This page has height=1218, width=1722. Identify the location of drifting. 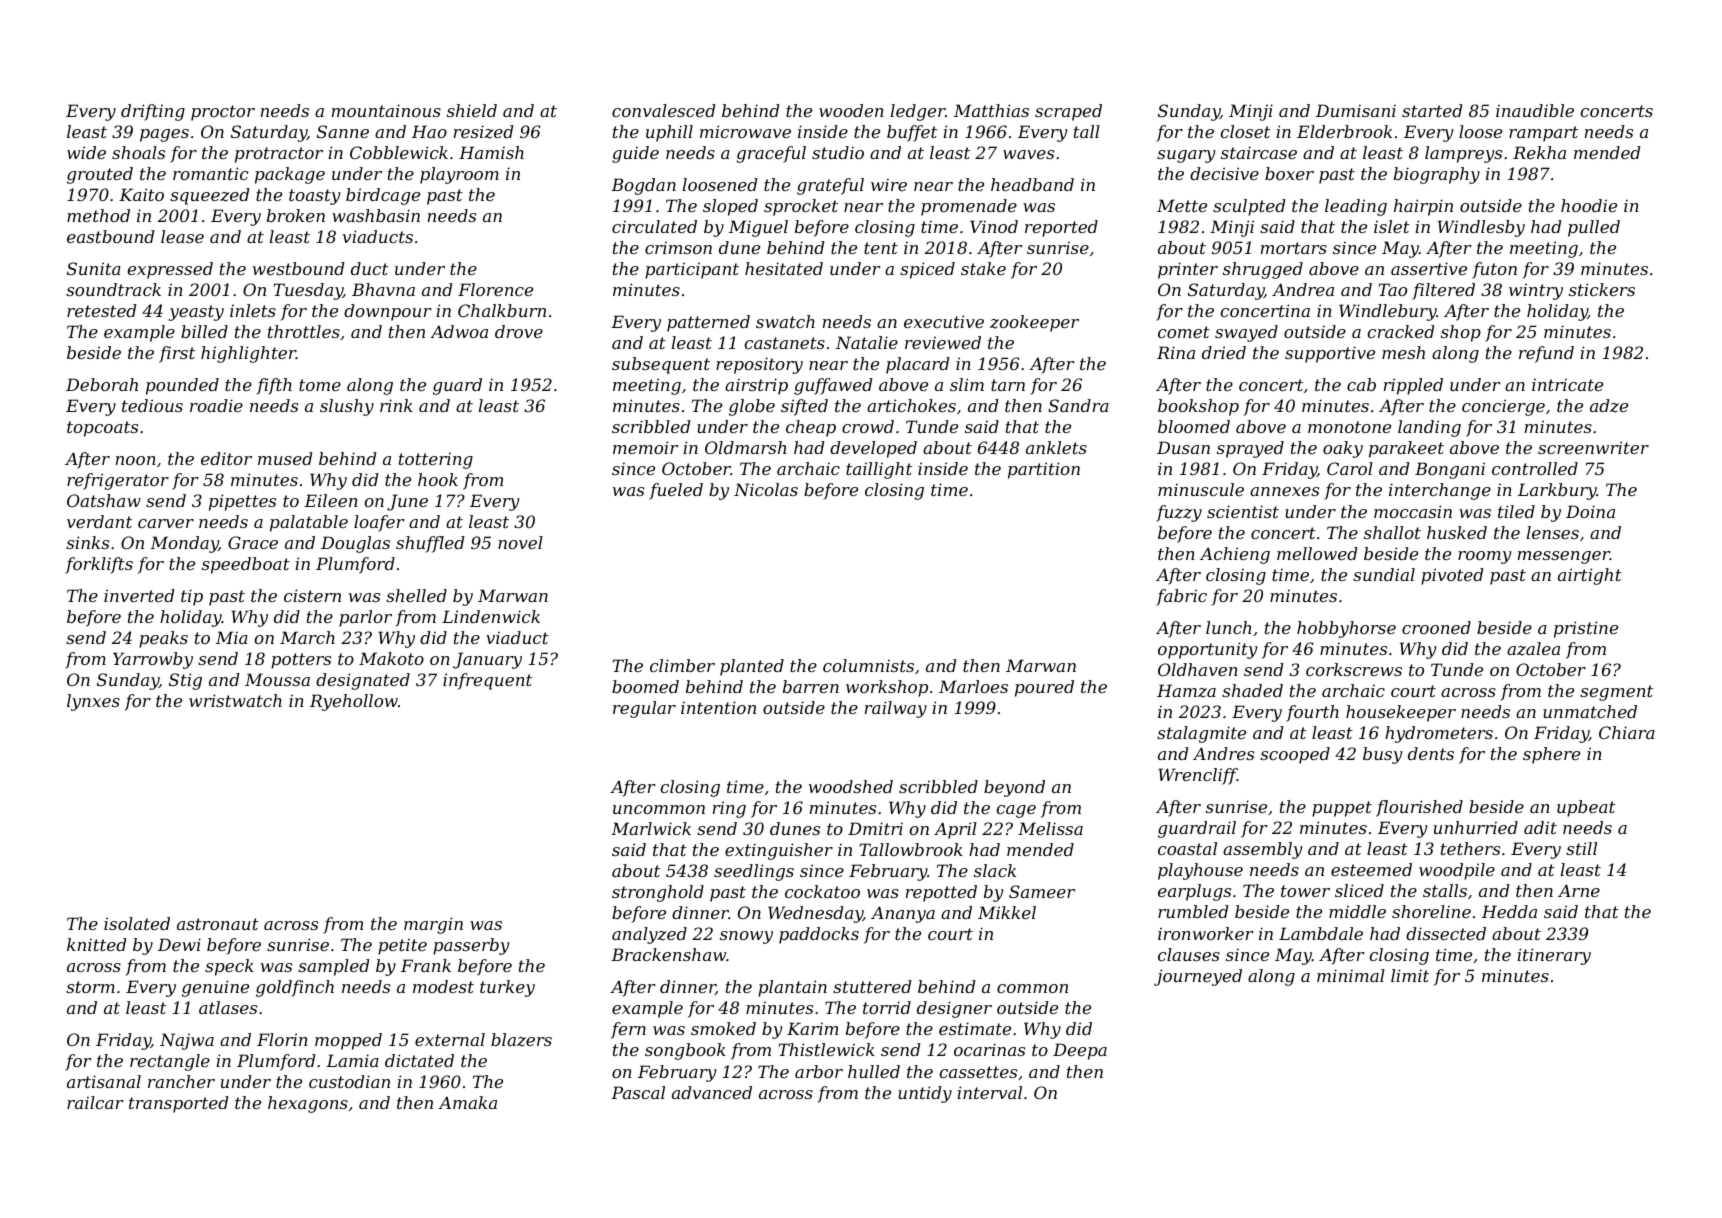
(153, 112).
